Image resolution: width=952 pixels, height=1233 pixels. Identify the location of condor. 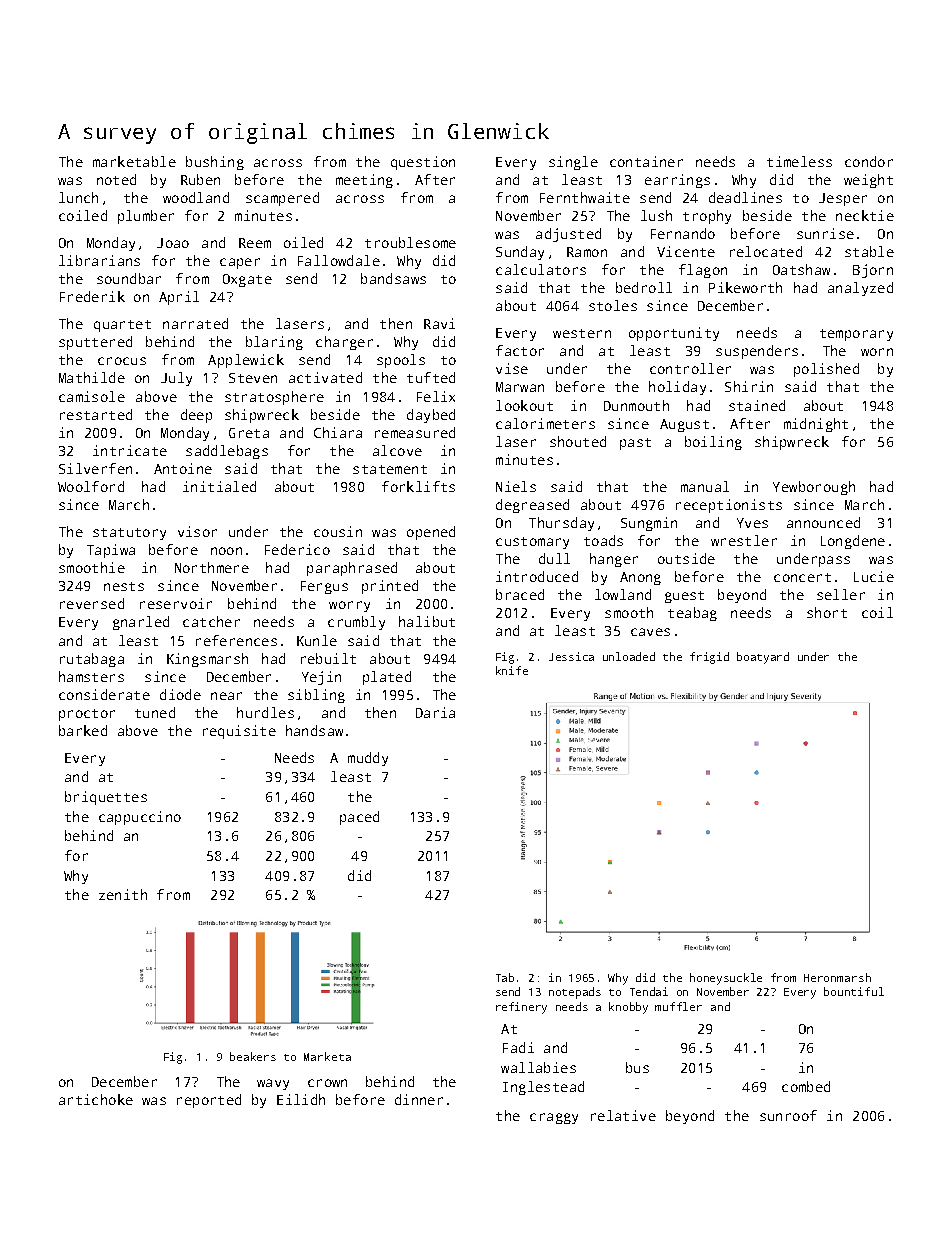
(869, 161).
